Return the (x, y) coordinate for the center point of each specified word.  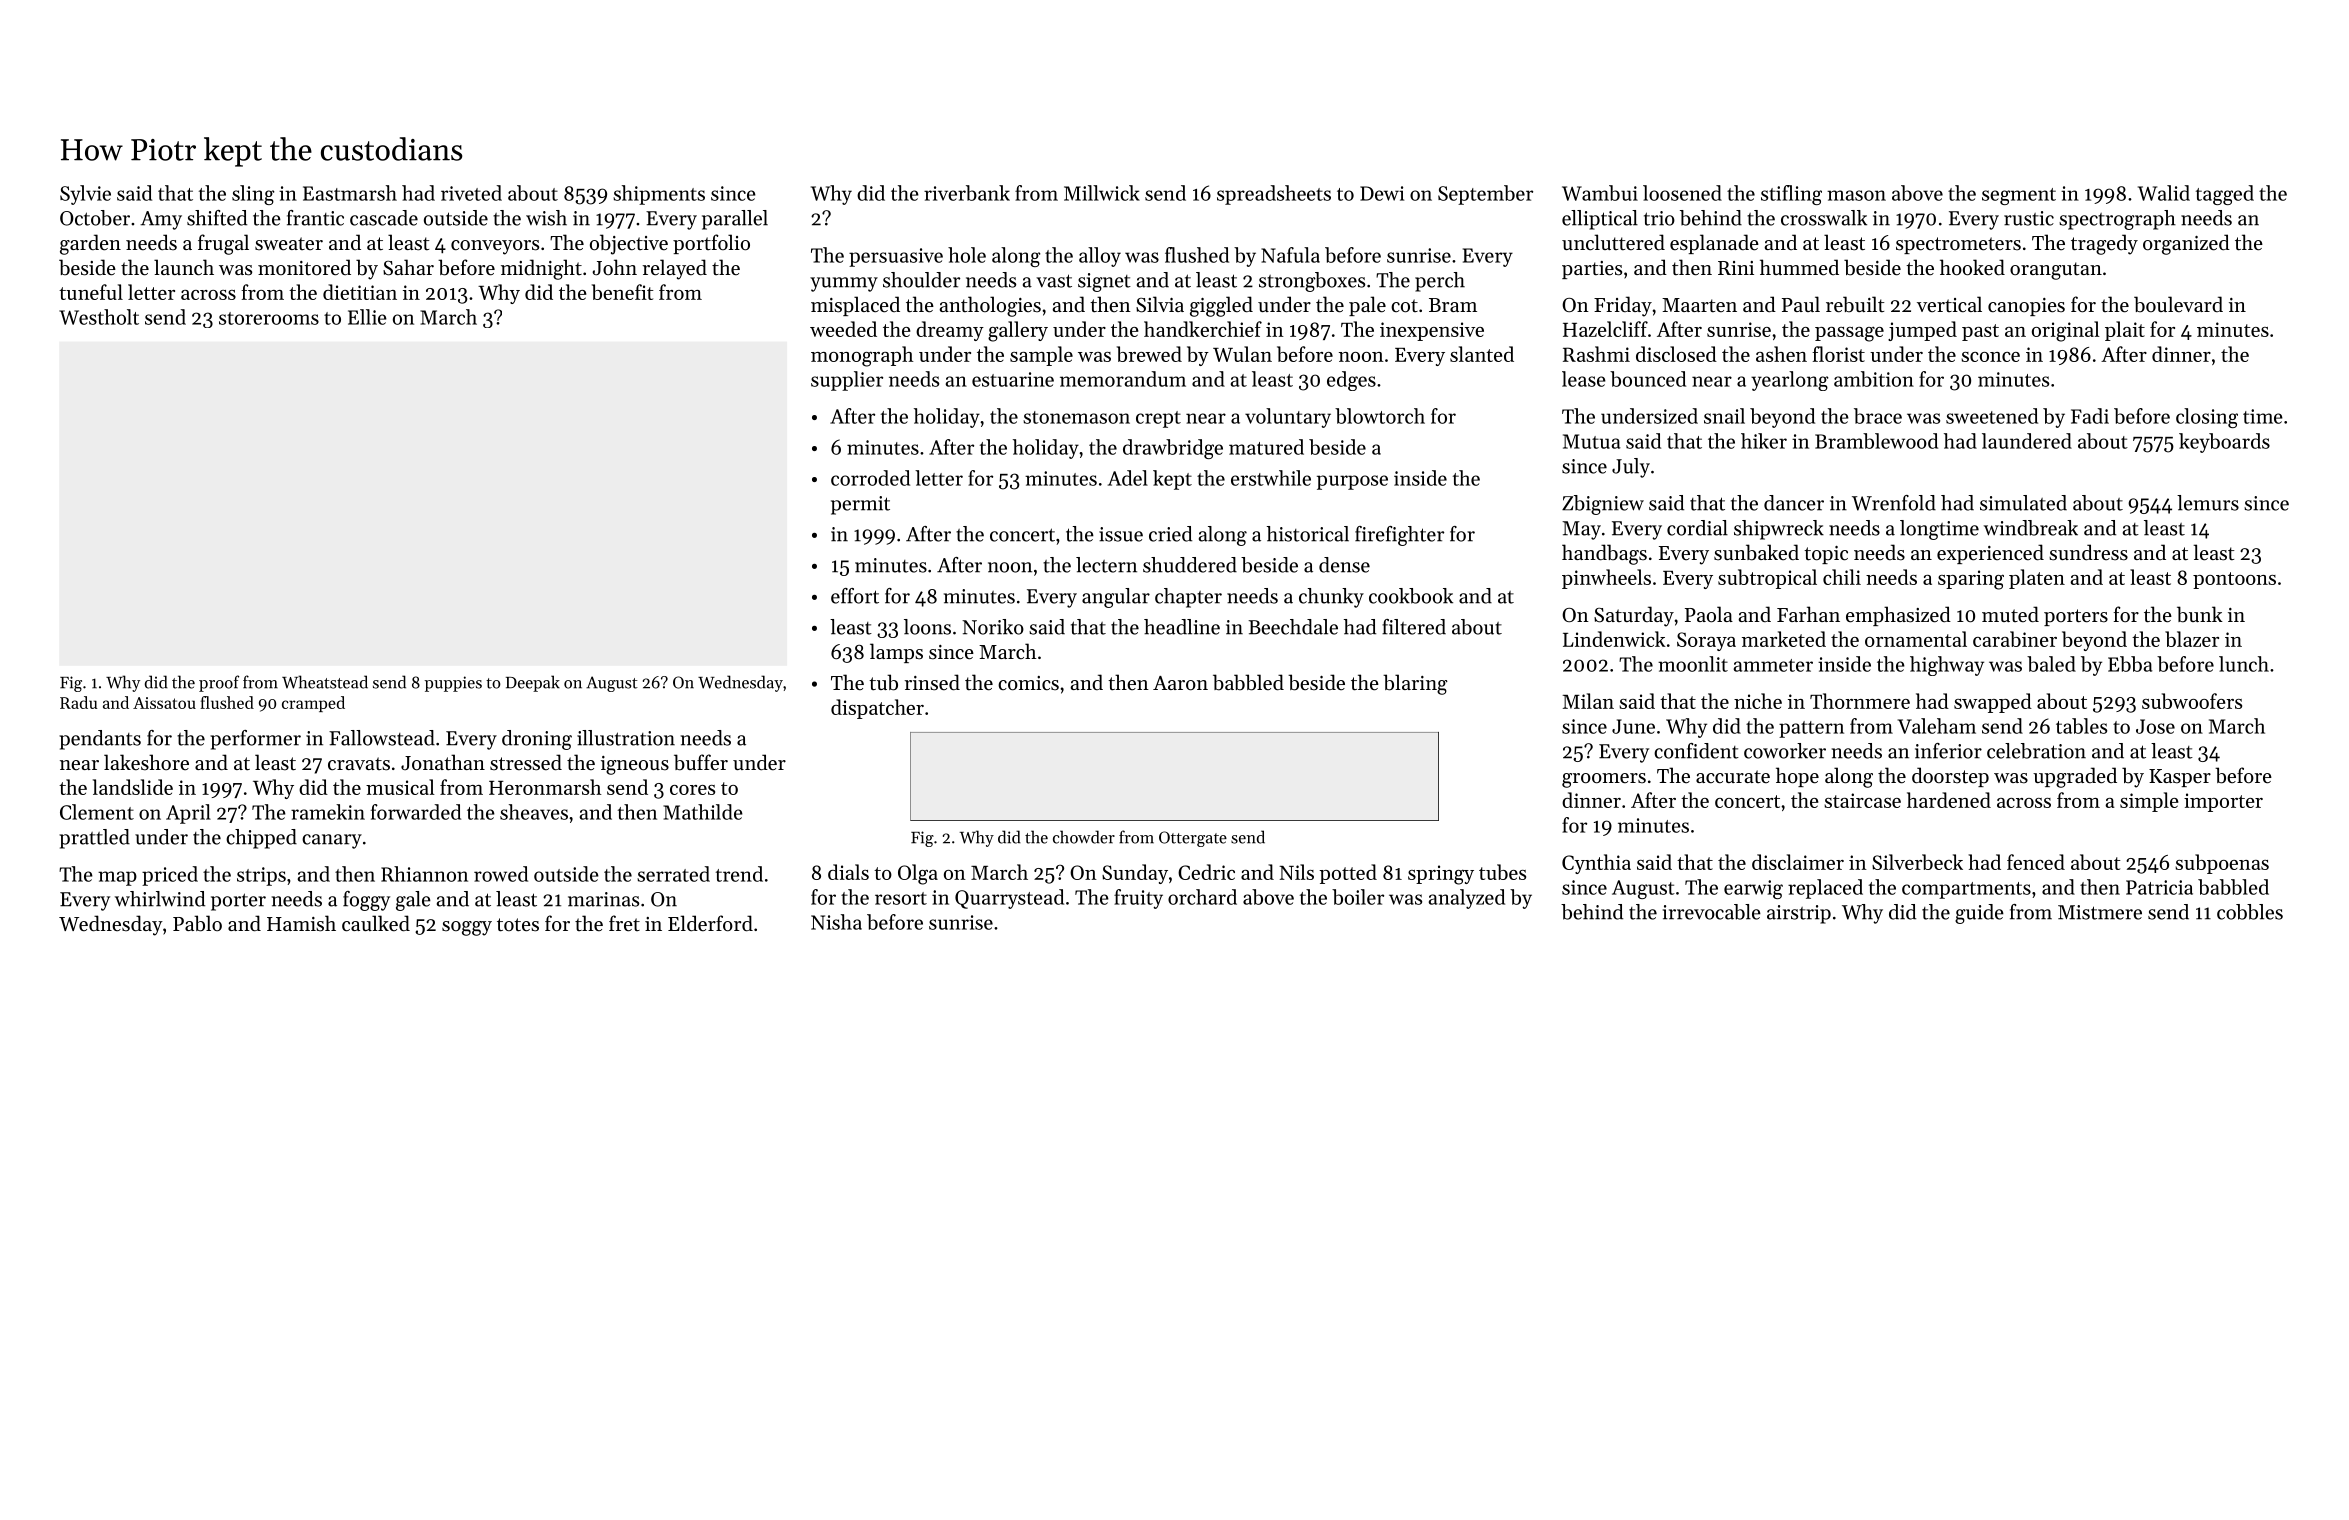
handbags (1604, 554)
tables (2081, 726)
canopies (2026, 307)
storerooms (269, 318)
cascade (384, 218)
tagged (2225, 195)
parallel (735, 220)
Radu (78, 702)
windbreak (2031, 528)
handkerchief (1203, 329)
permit (860, 505)
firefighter (1399, 536)
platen (2037, 579)
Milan (1588, 701)
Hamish (301, 923)
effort (855, 596)
